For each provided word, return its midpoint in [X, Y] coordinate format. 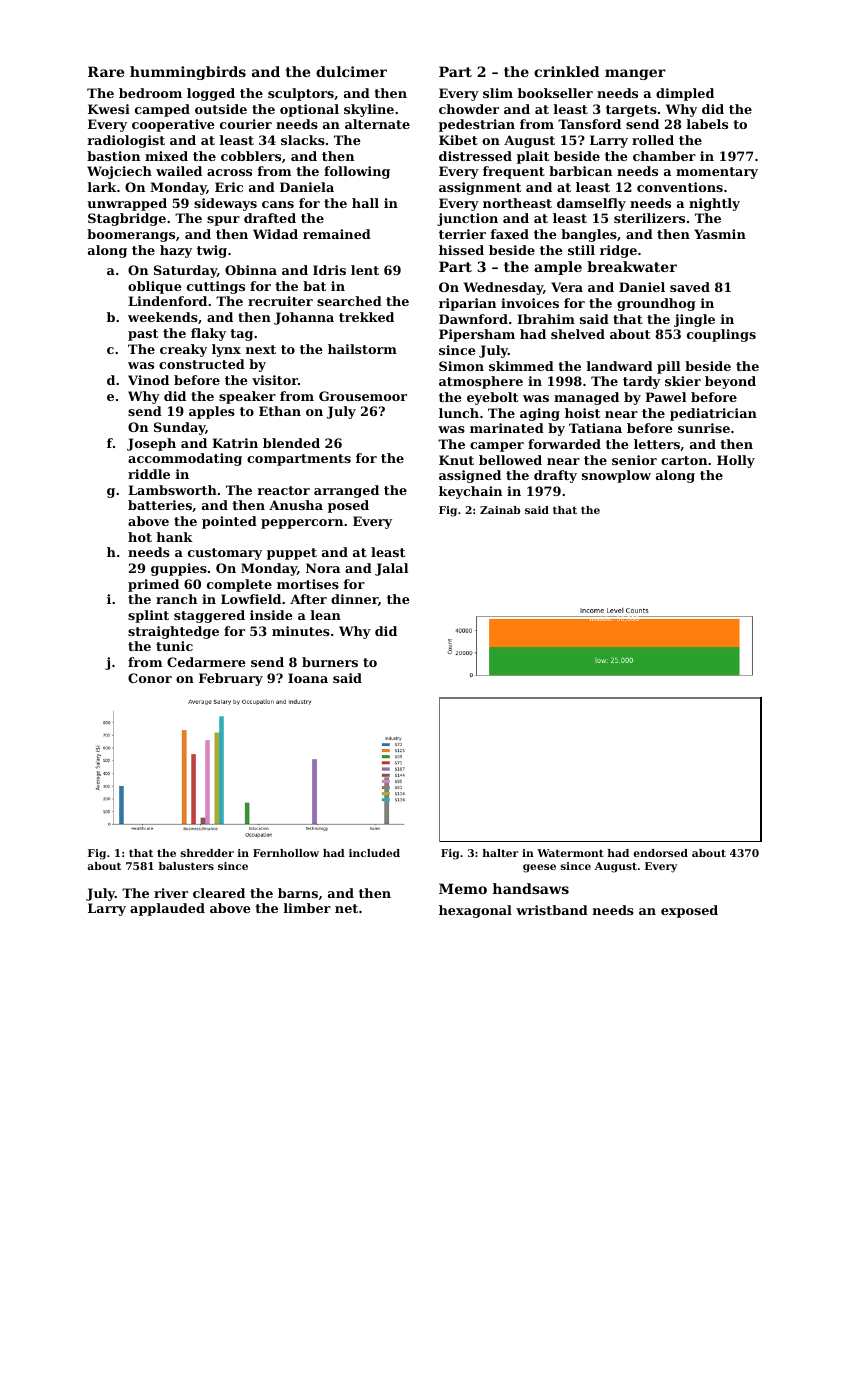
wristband [552, 910]
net [346, 908]
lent [365, 270]
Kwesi [109, 109]
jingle [694, 320]
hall [365, 203]
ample [558, 268]
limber [307, 908]
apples [212, 412]
